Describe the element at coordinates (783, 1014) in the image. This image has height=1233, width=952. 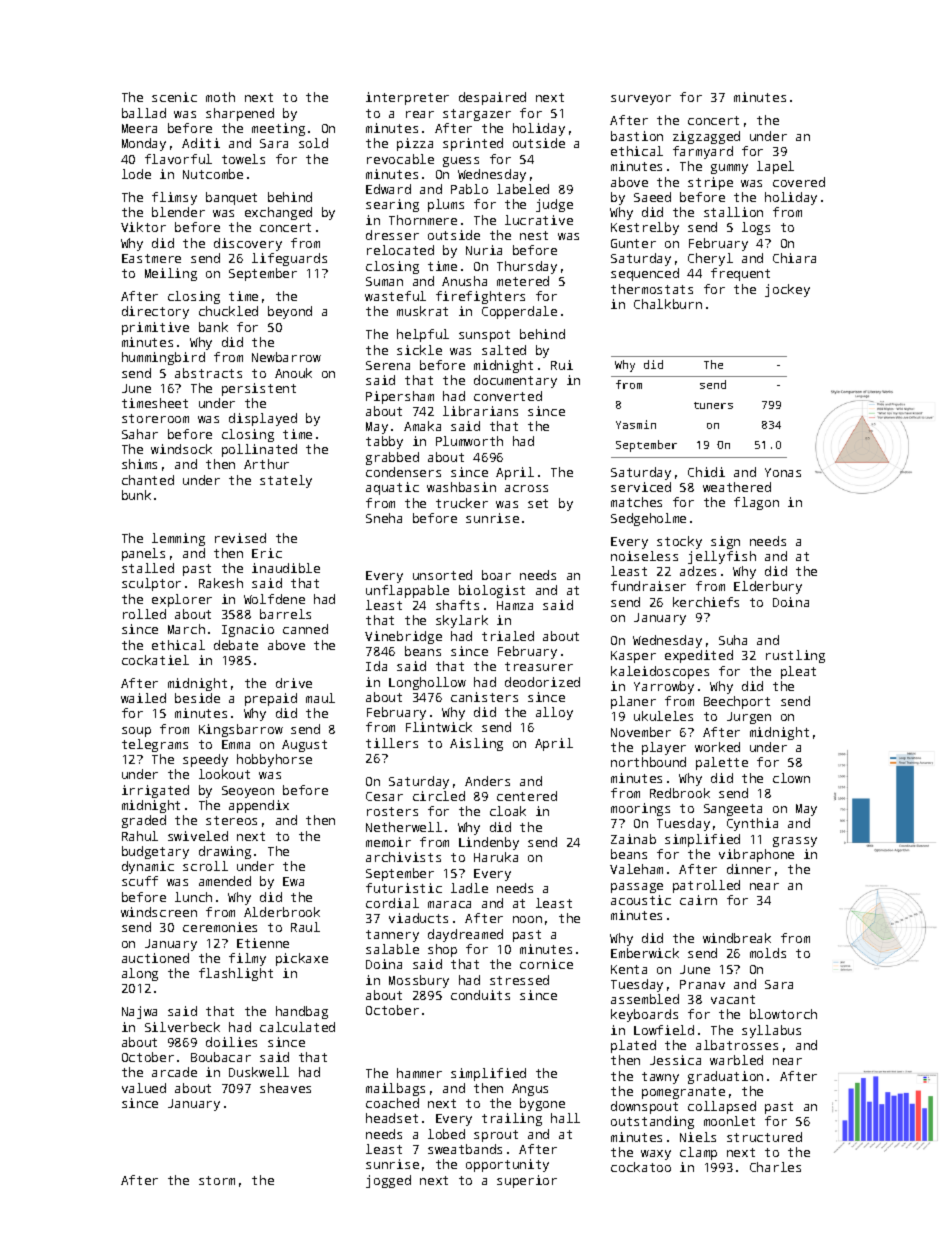
I see `blowtorch` at that location.
